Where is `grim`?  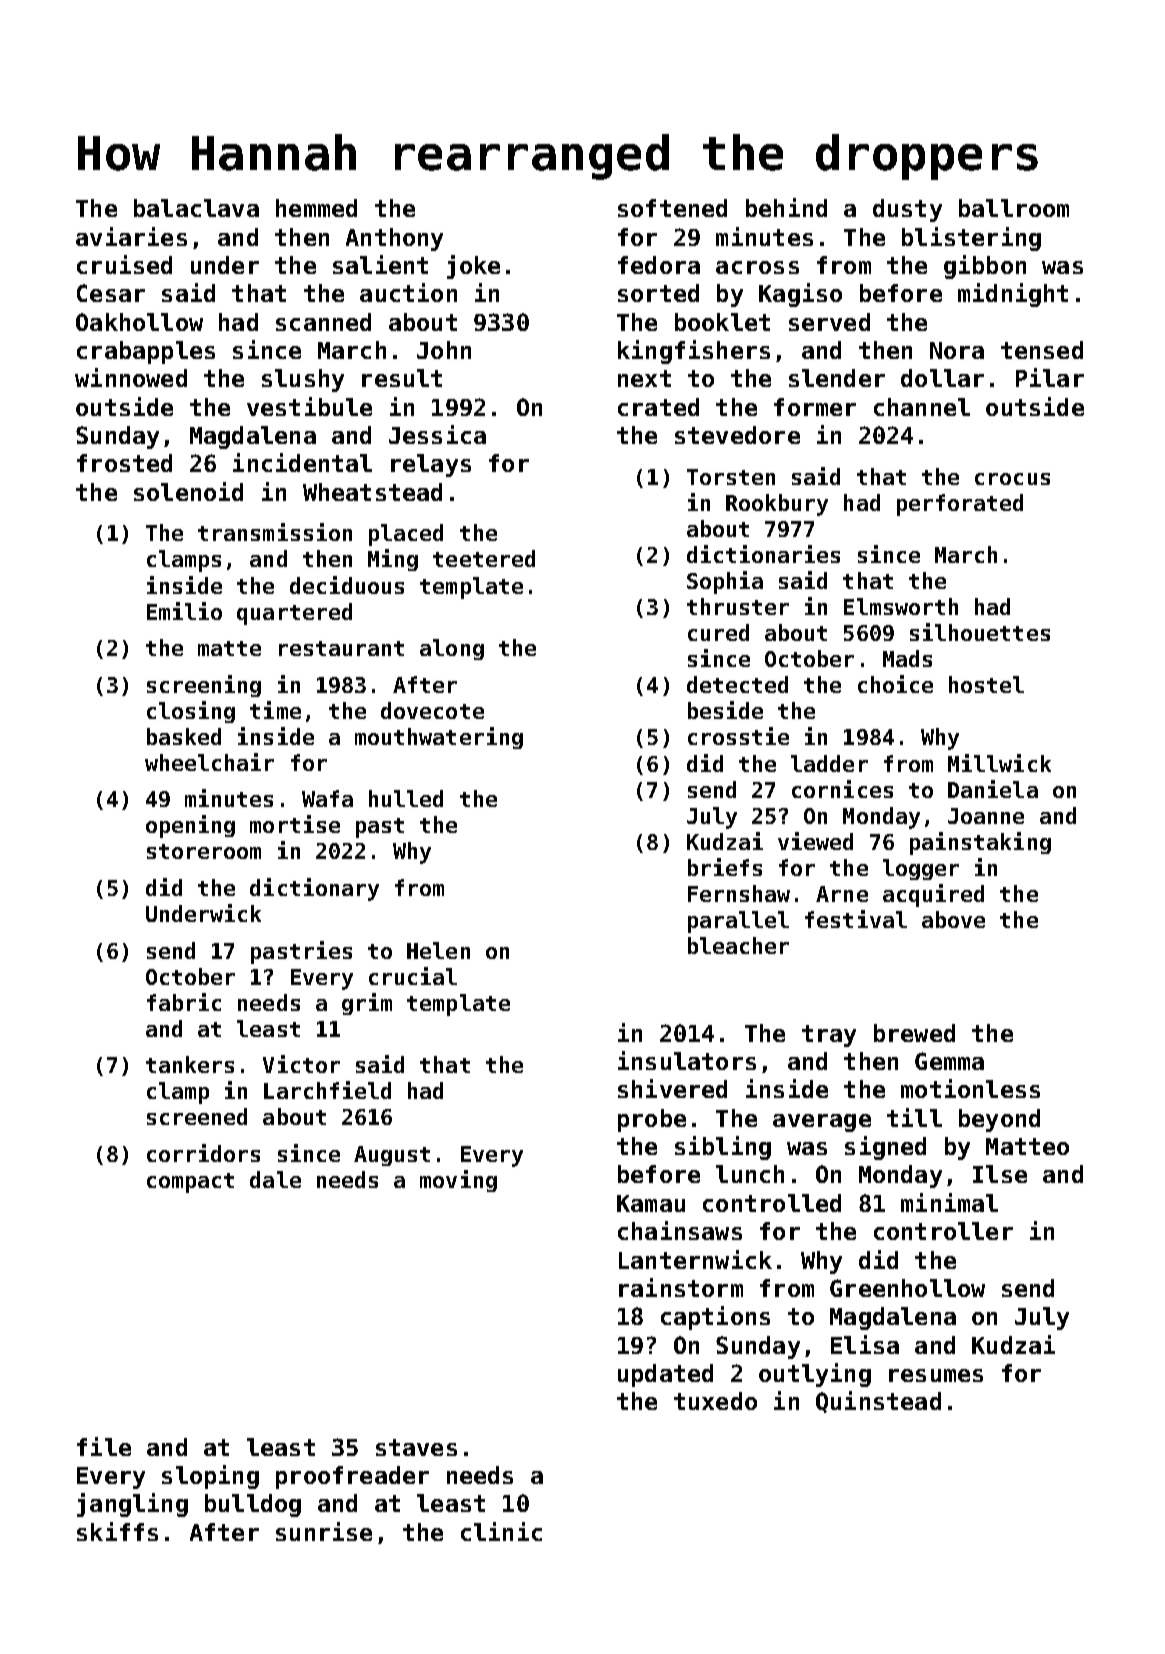 grim is located at coordinates (367, 1004).
